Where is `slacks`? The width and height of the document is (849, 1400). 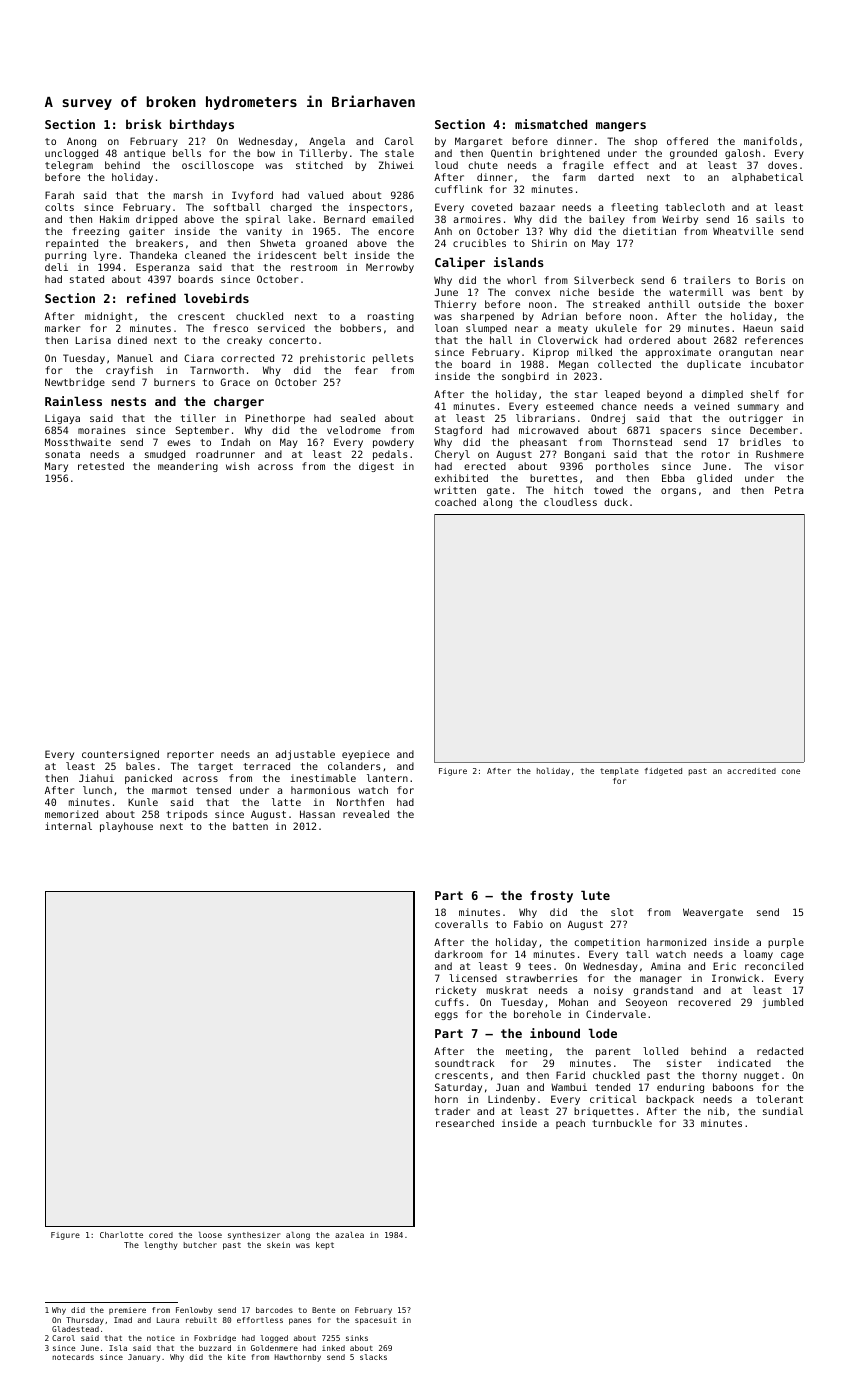
slacks is located at coordinates (373, 1357).
